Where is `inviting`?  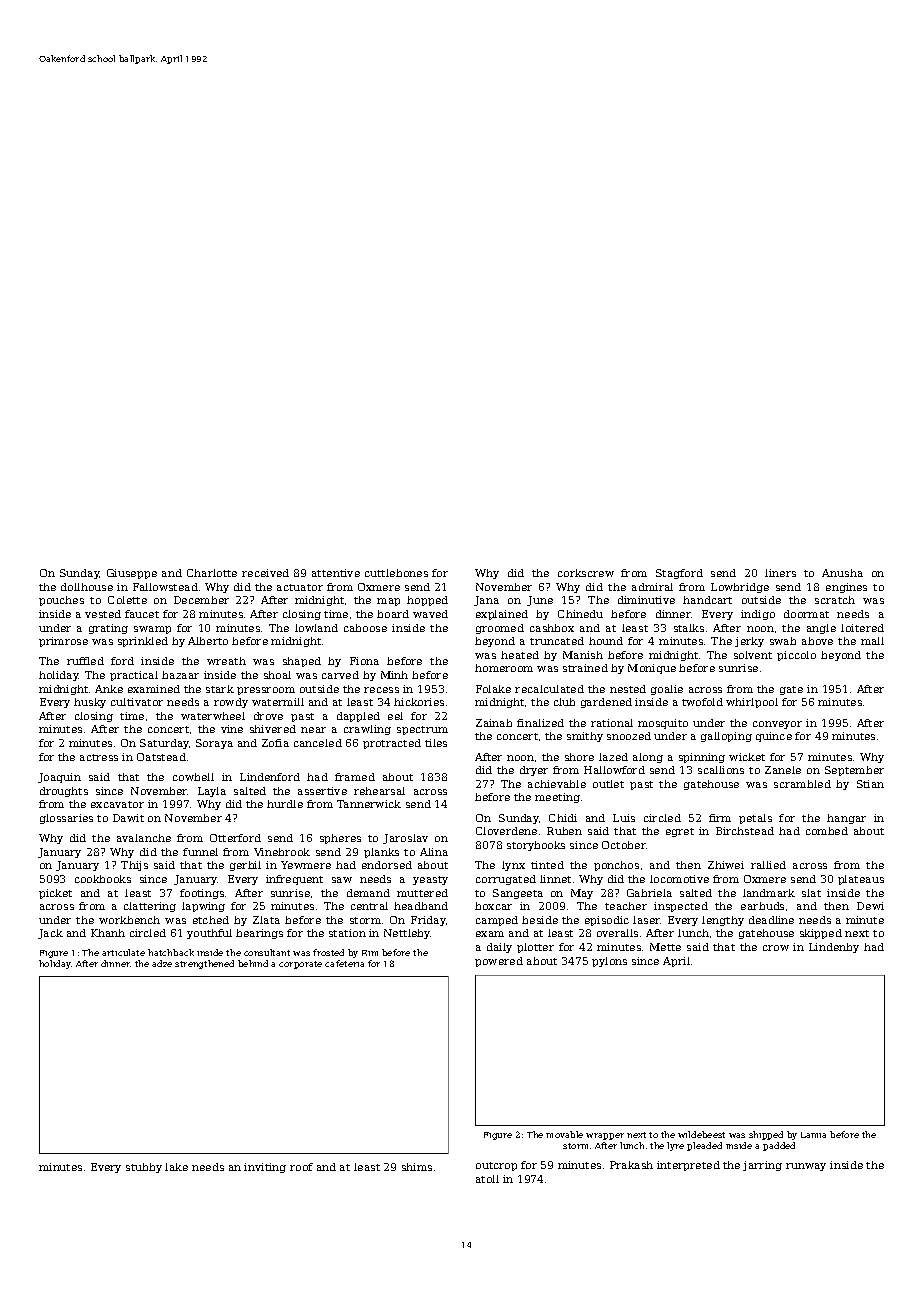
inviting is located at coordinates (265, 1168).
